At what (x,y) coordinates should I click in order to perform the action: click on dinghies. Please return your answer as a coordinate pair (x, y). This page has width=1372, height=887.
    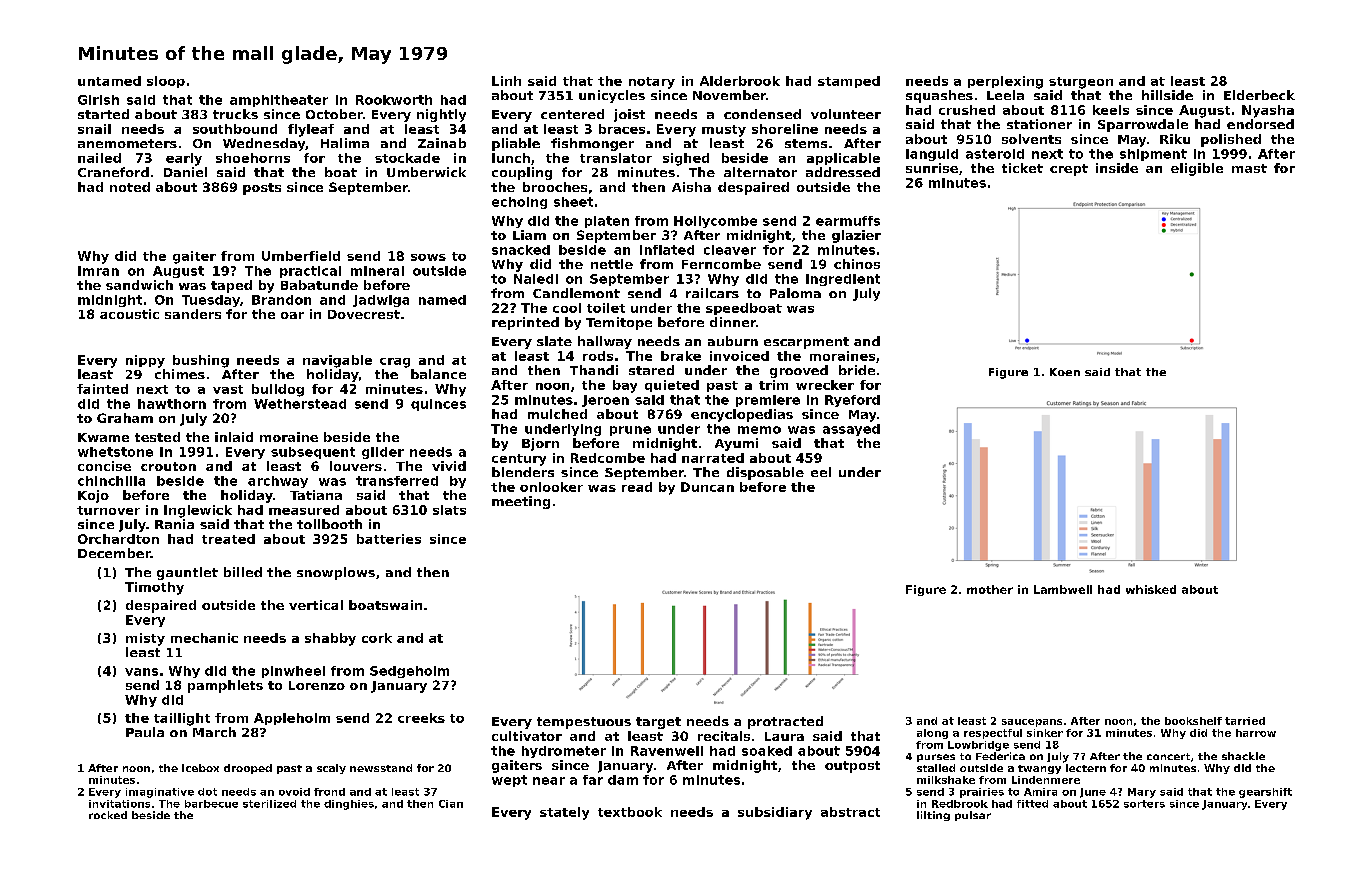
    Looking at the image, I should click on (349, 805).
